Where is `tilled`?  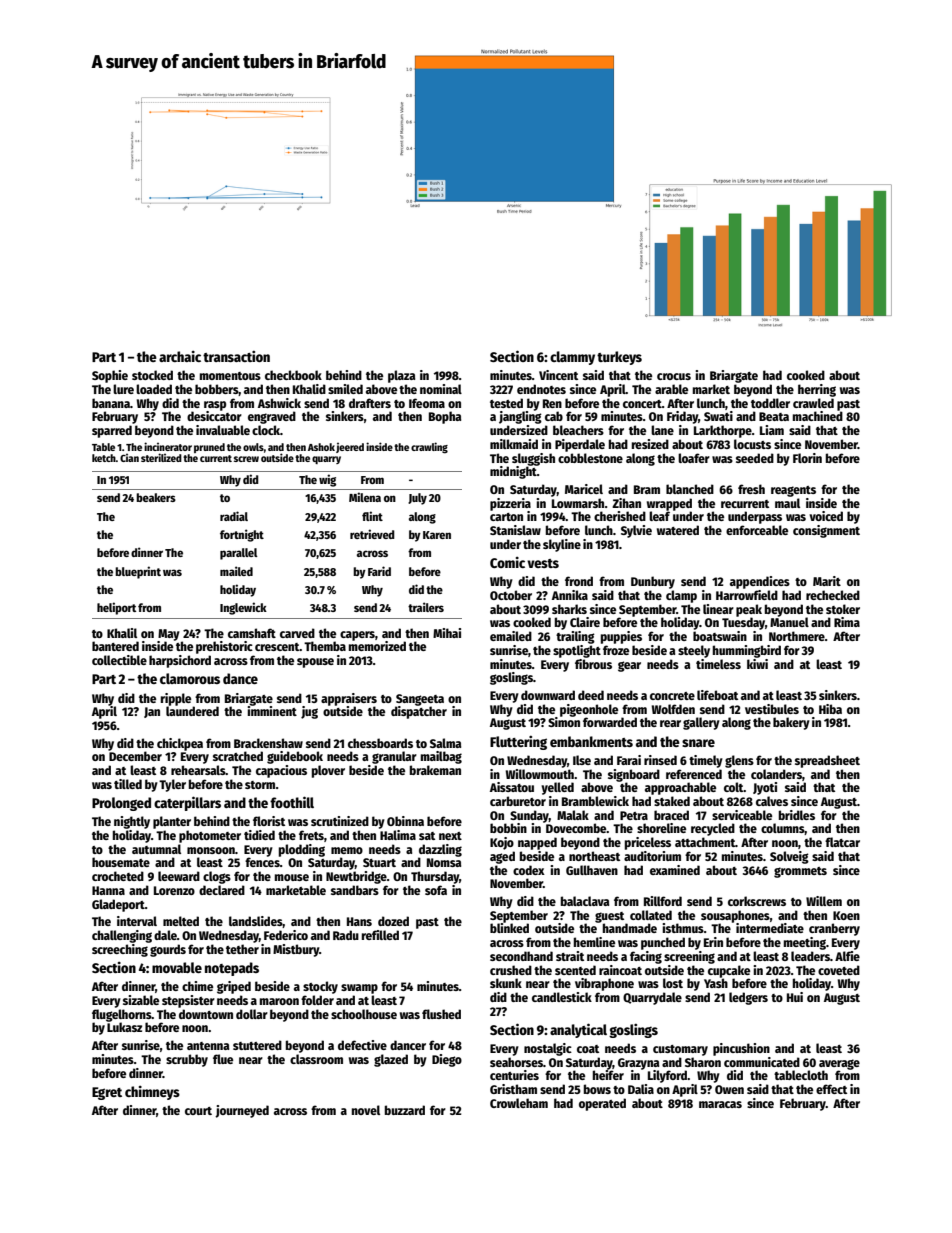
tilled is located at coordinates (128, 784).
